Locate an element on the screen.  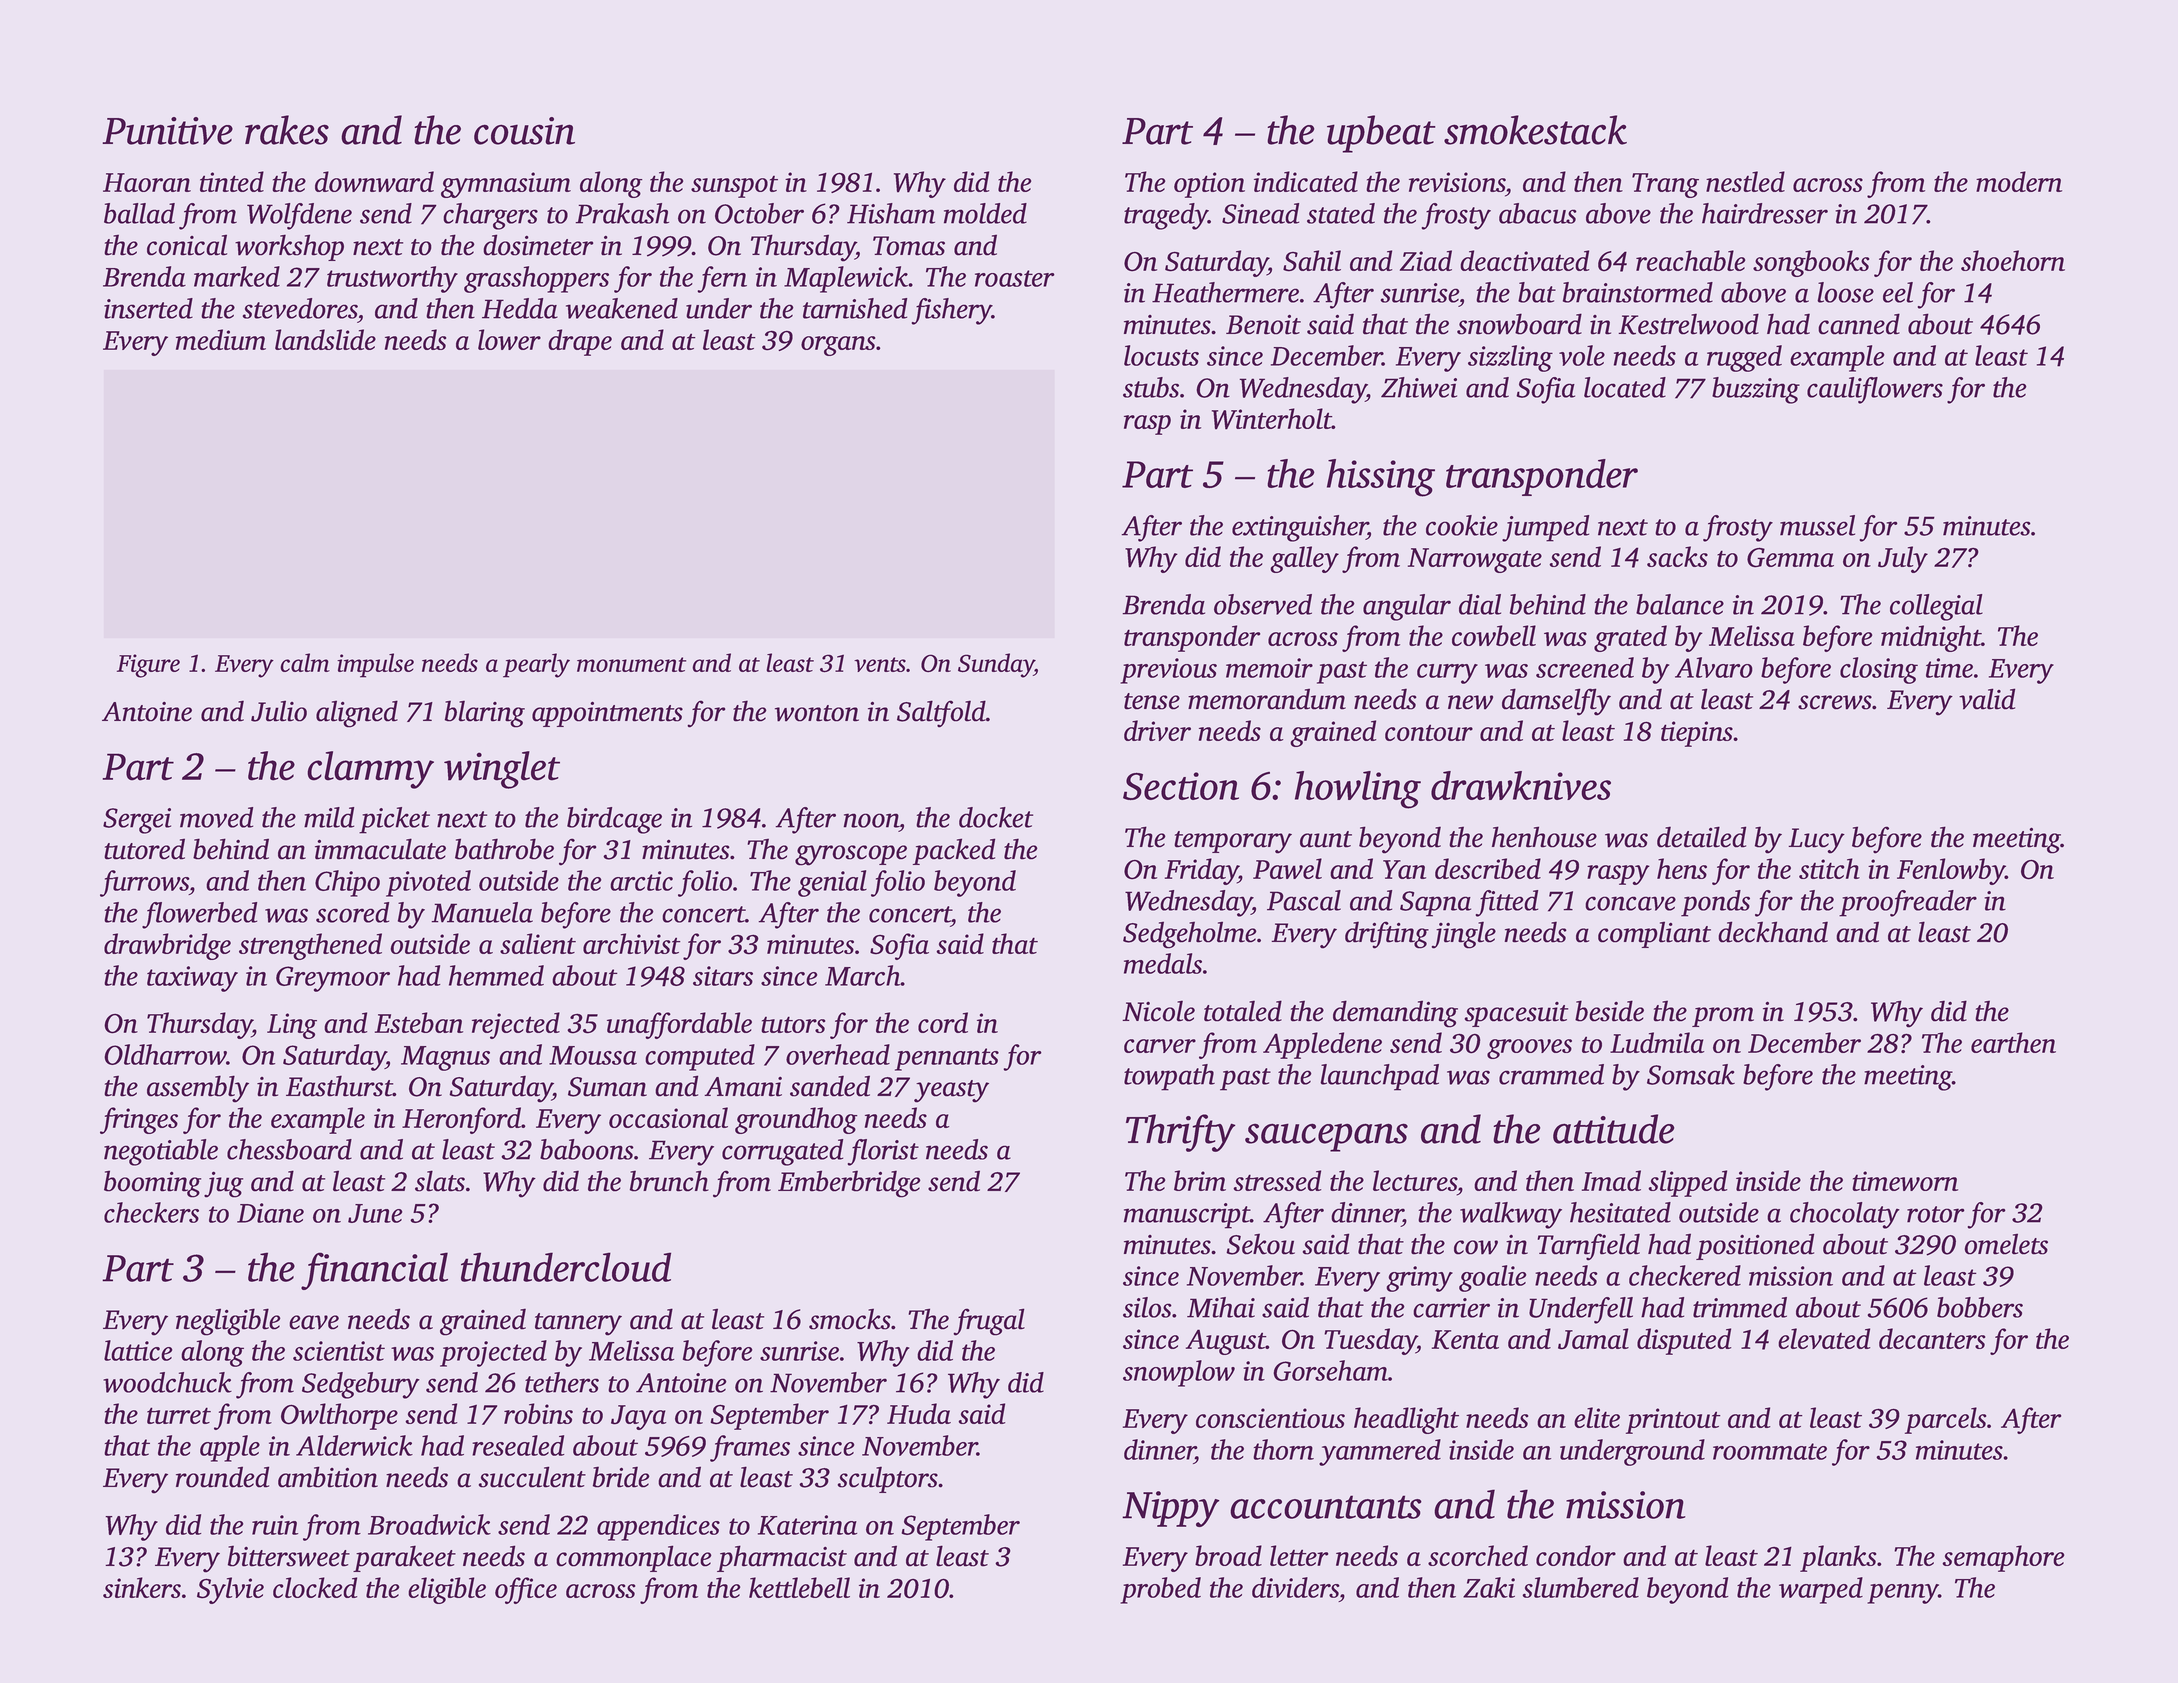
yeasty is located at coordinates (951, 1091).
